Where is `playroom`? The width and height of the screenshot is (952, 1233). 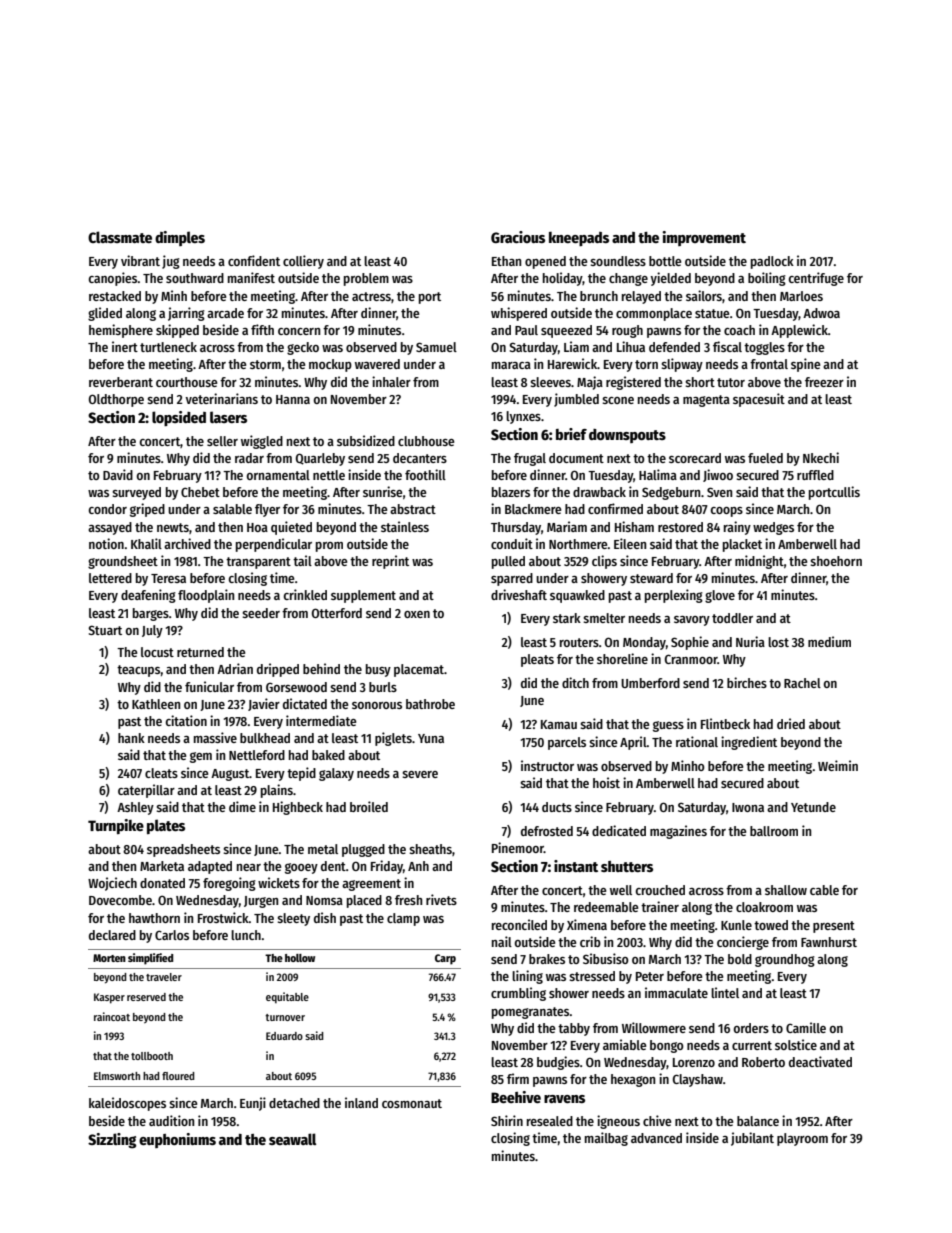 playroom is located at coordinates (802, 1139).
